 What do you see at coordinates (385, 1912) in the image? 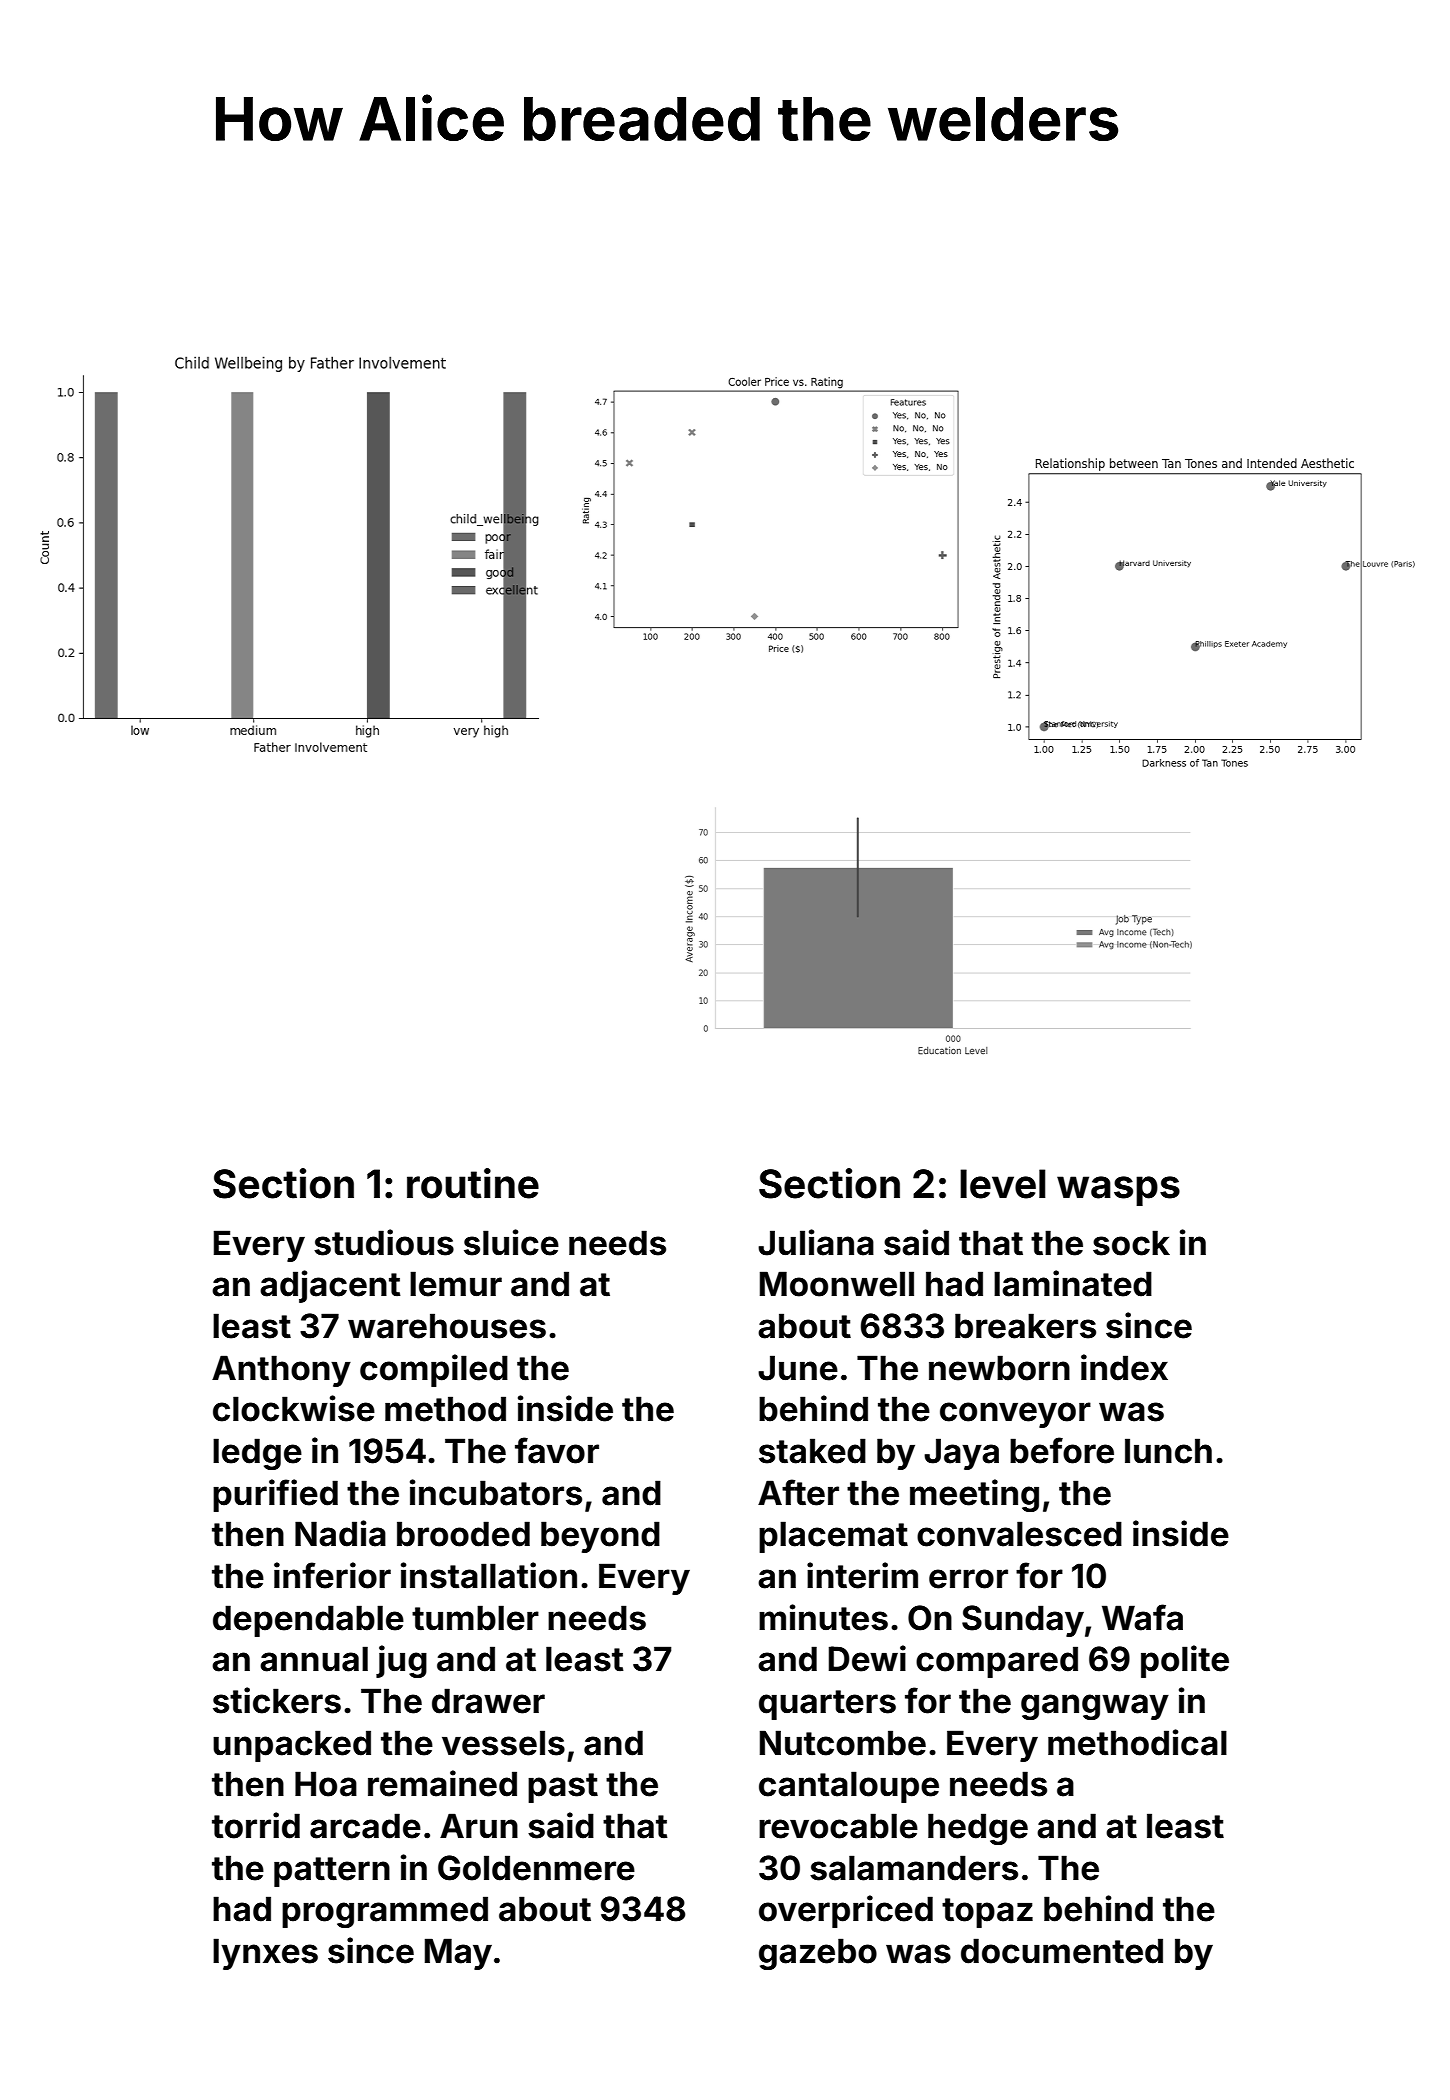
I see `programmed` at bounding box center [385, 1912].
